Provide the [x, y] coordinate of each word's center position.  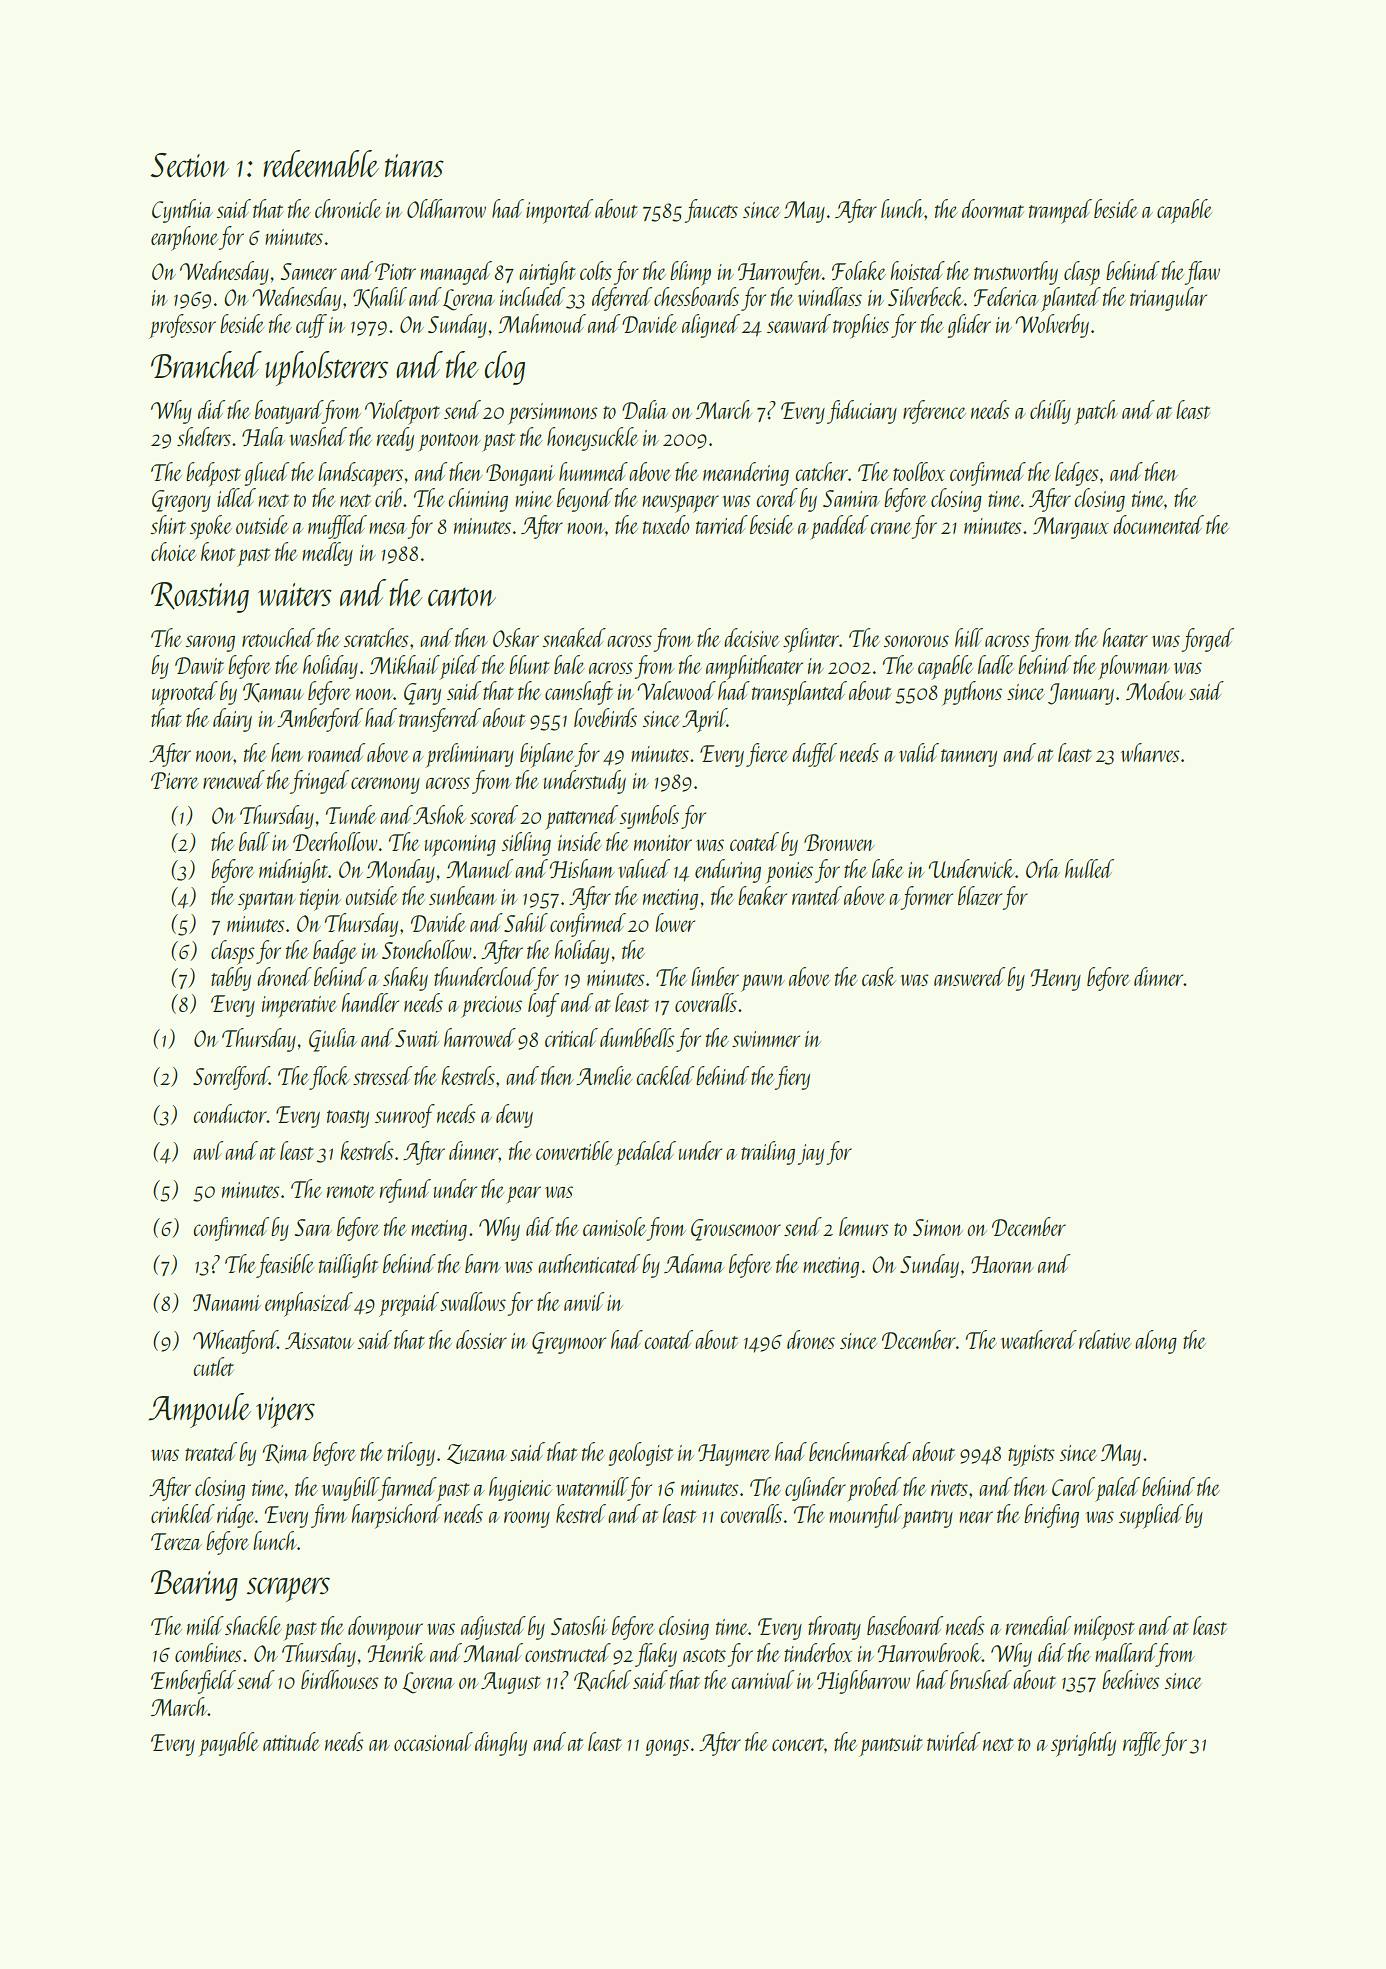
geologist [640, 1454]
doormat [993, 208]
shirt [168, 524]
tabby [231, 979]
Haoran [1002, 1264]
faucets [711, 211]
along [1156, 1342]
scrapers [288, 1589]
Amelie [604, 1075]
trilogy [411, 1454]
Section [189, 165]
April [704, 720]
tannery [969, 758]
